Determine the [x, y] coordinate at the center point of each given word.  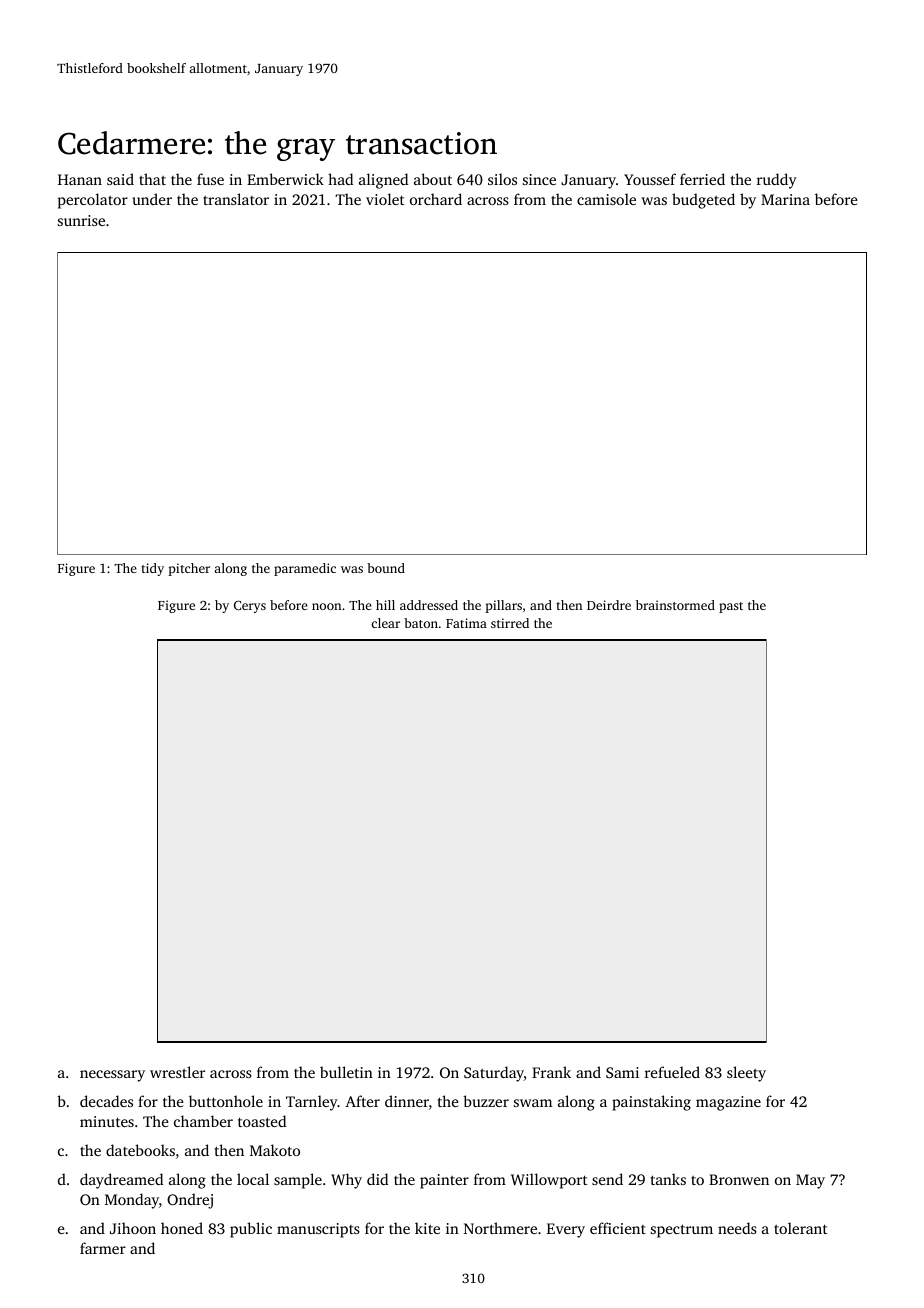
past [731, 607]
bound [386, 568]
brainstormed [675, 605]
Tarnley [312, 1103]
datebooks [140, 1150]
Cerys [250, 606]
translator [236, 199]
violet [385, 199]
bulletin [346, 1072]
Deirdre [609, 605]
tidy [152, 569]
